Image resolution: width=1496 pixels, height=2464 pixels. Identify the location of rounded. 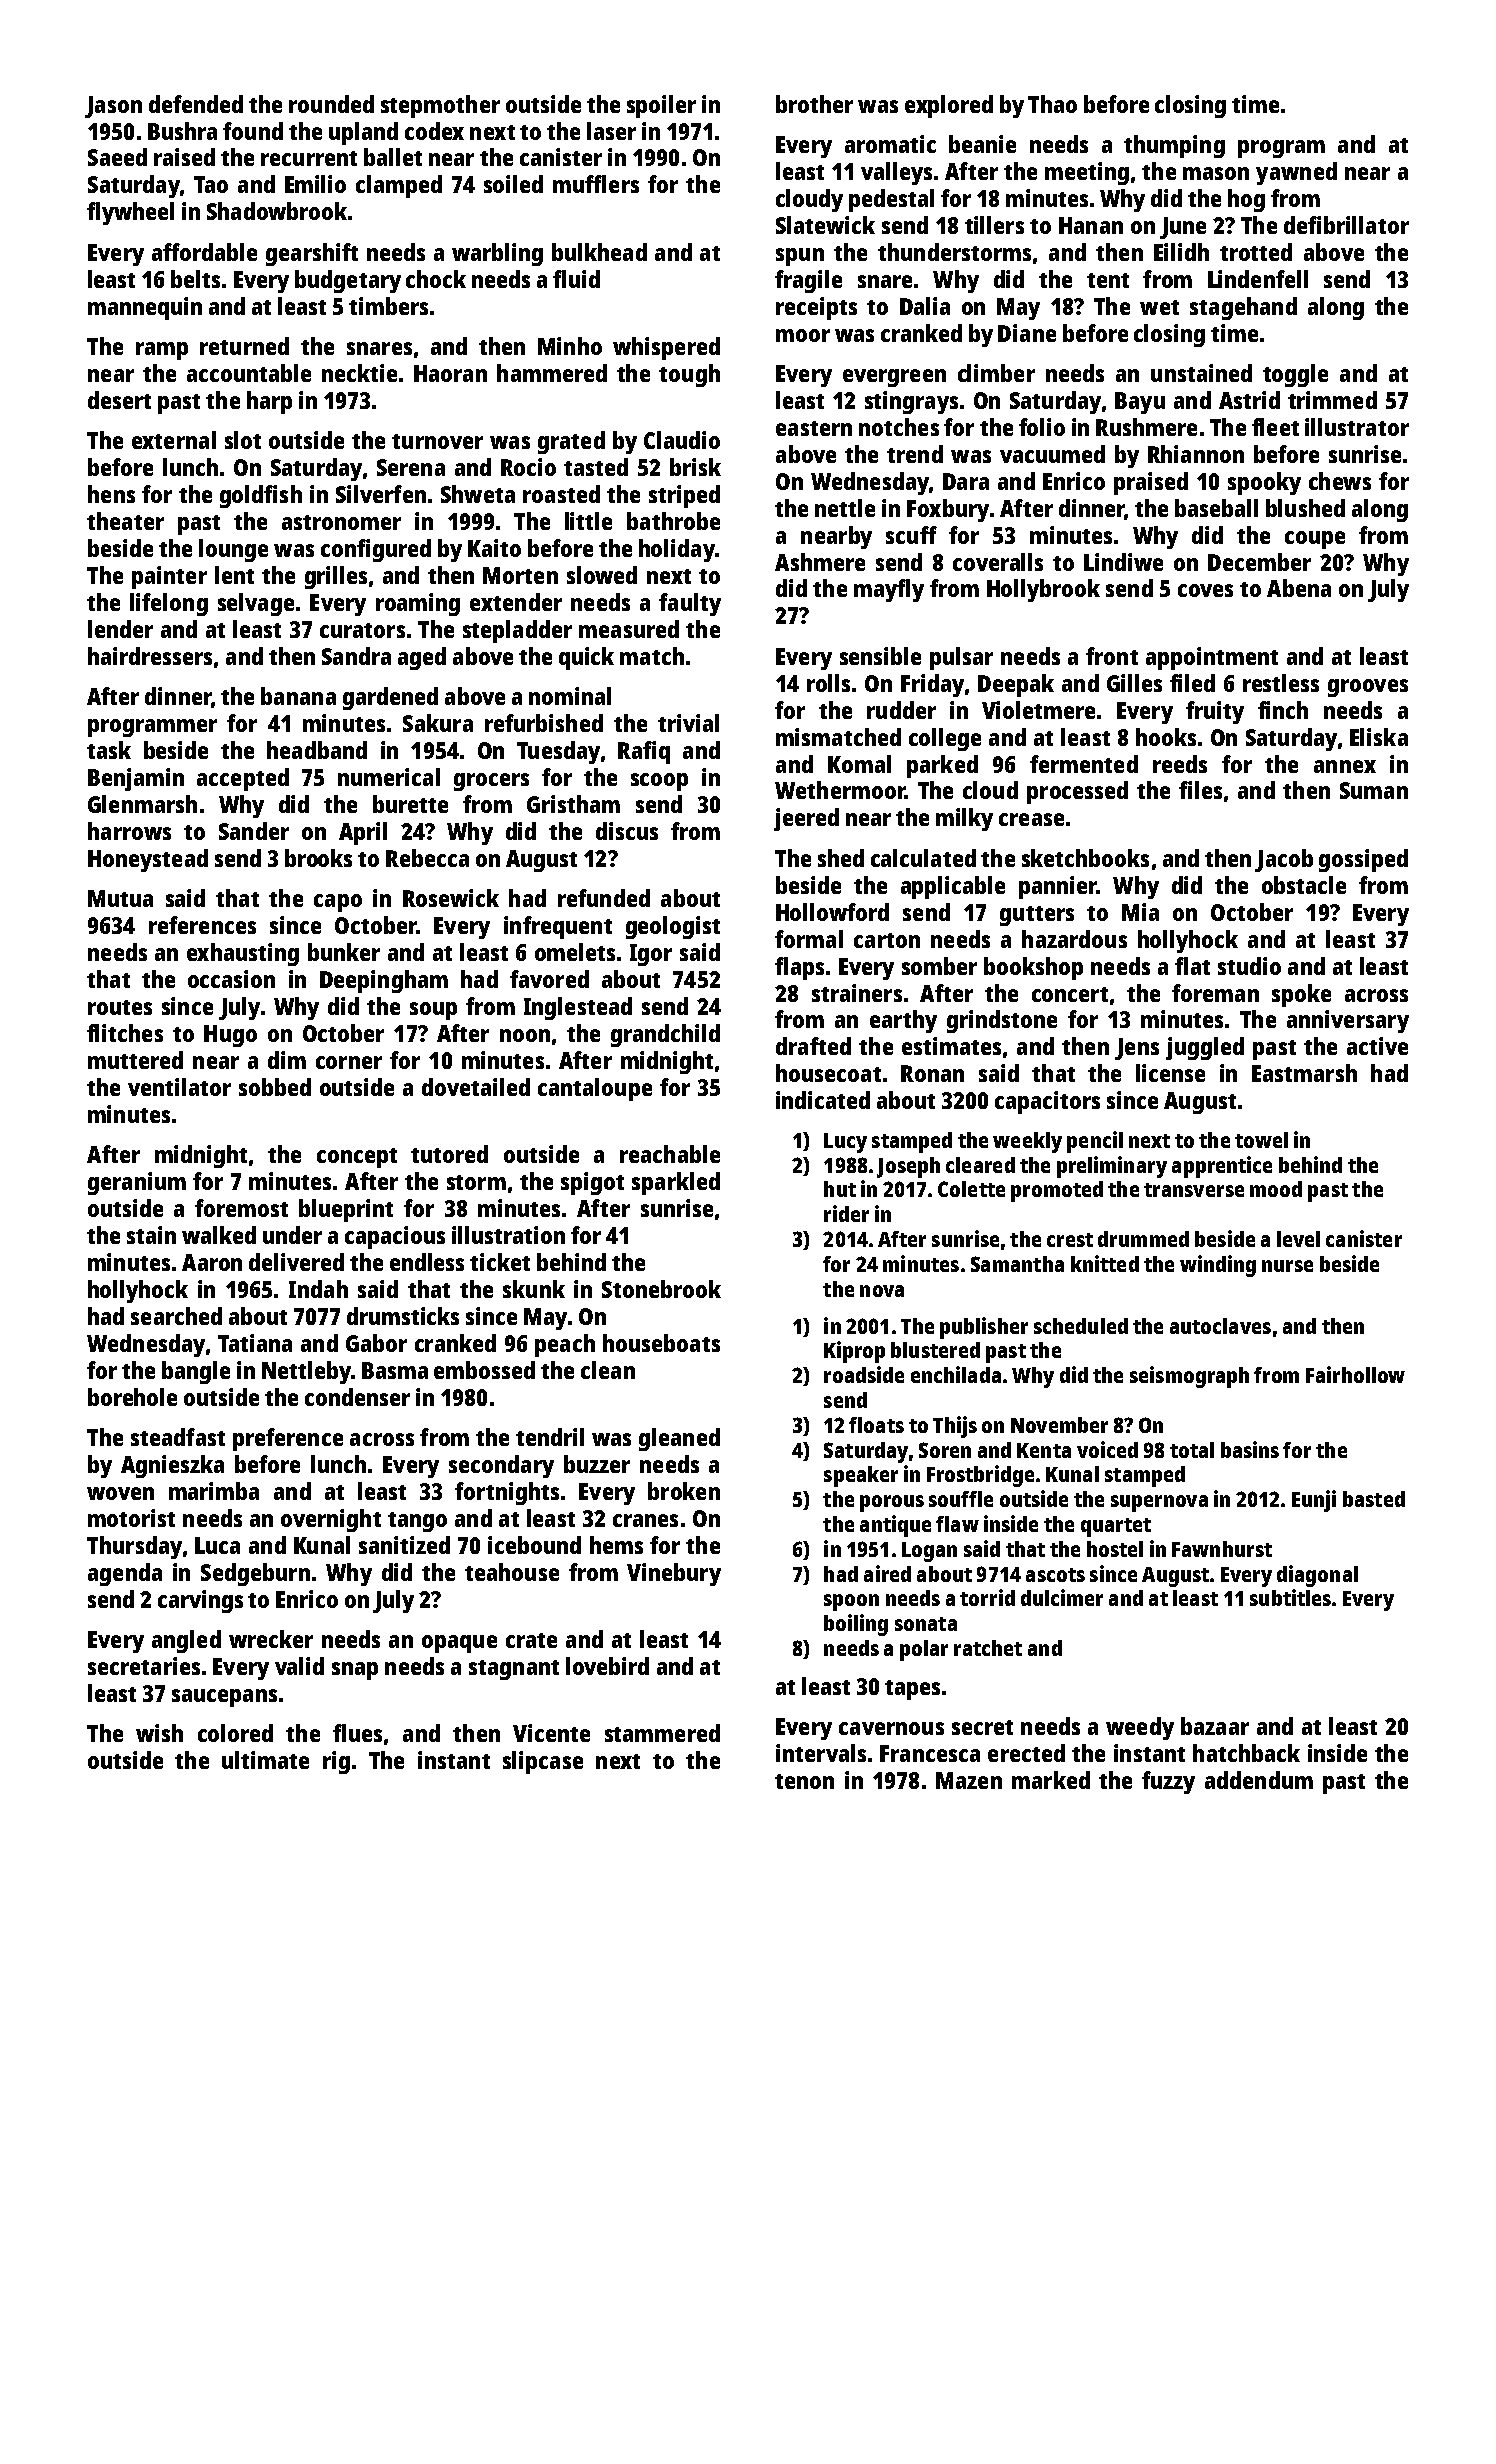
(331, 104).
